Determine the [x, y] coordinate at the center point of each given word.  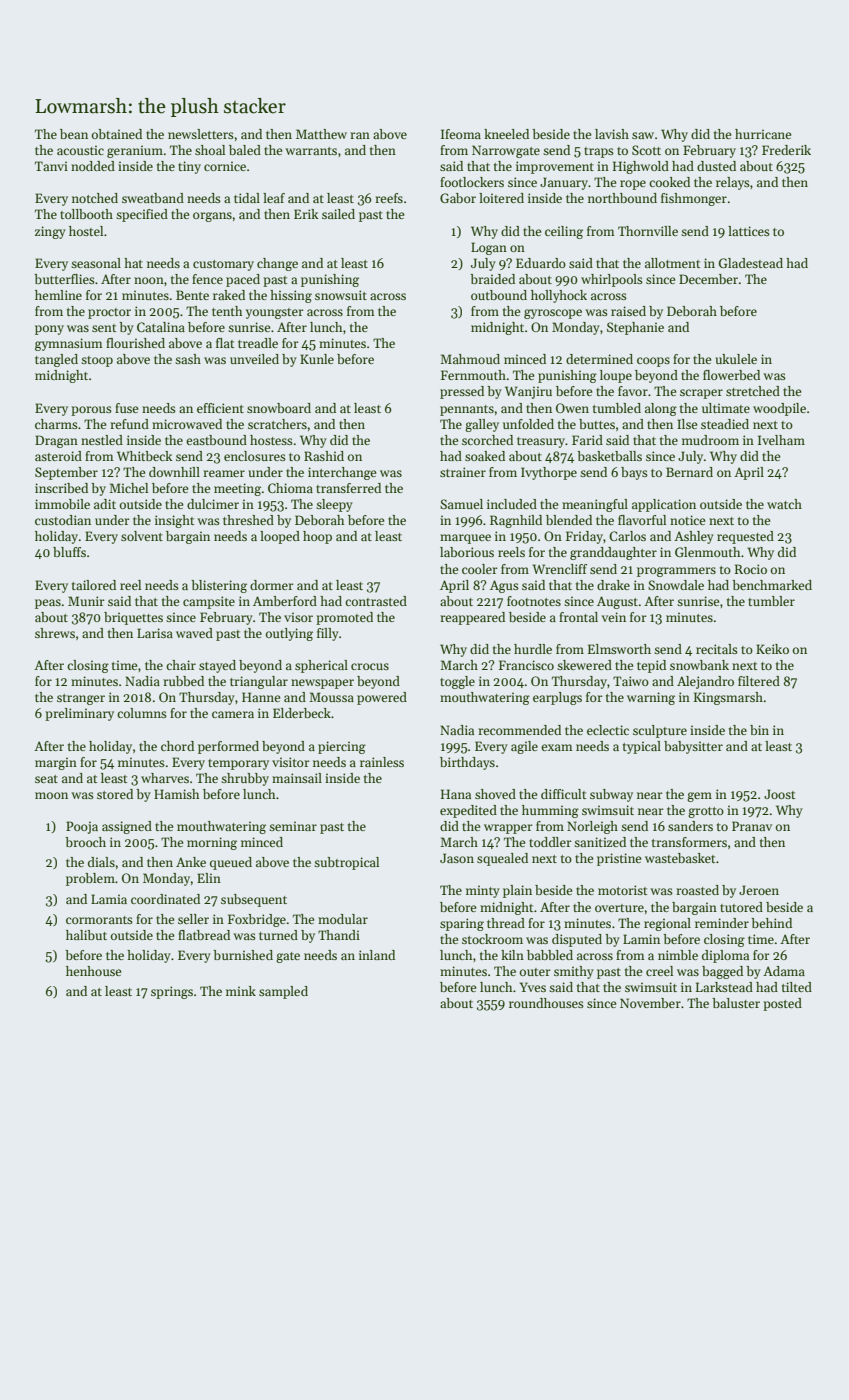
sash [188, 359]
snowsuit [341, 295]
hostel [86, 231]
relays [733, 183]
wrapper [508, 829]
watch [784, 504]
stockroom [492, 939]
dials [101, 862]
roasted [697, 890]
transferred [348, 488]
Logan [489, 248]
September [66, 473]
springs [172, 992]
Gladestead [751, 263]
